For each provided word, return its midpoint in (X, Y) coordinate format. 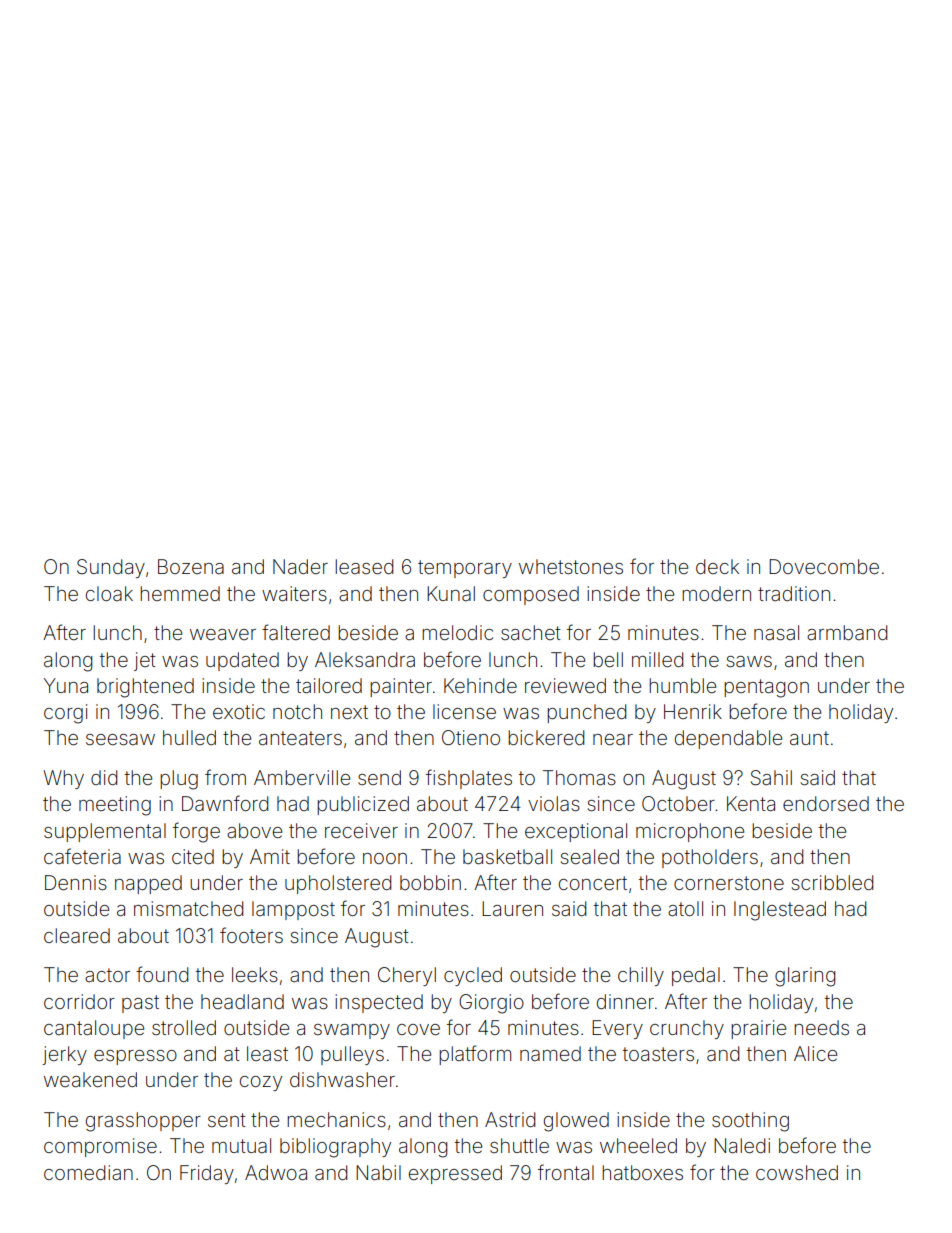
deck (717, 566)
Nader (300, 566)
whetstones (571, 566)
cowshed (797, 1172)
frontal (566, 1172)
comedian (88, 1172)
